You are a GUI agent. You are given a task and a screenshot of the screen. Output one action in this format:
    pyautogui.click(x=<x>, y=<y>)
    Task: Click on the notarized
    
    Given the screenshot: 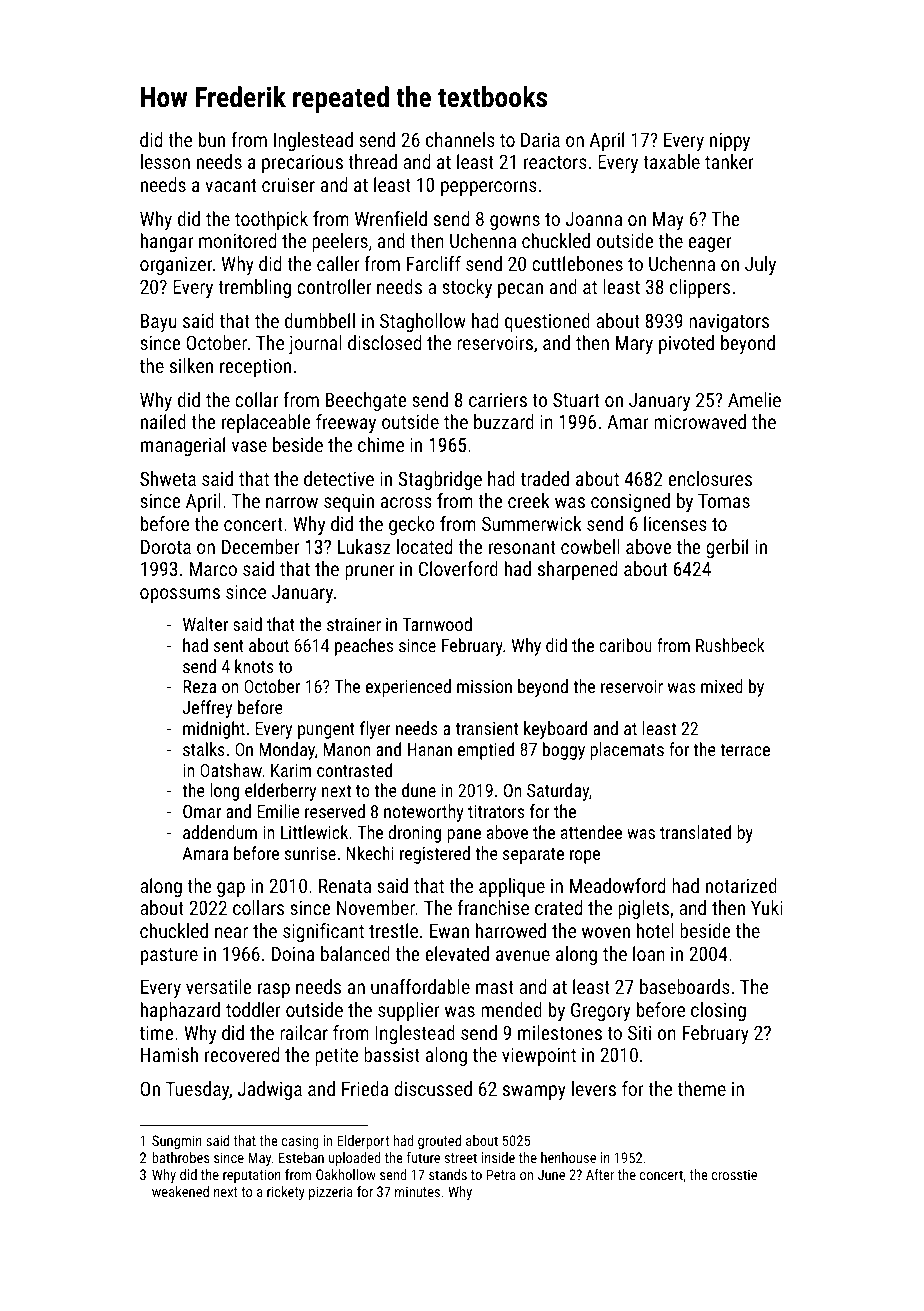 What is the action you would take?
    pyautogui.click(x=741, y=885)
